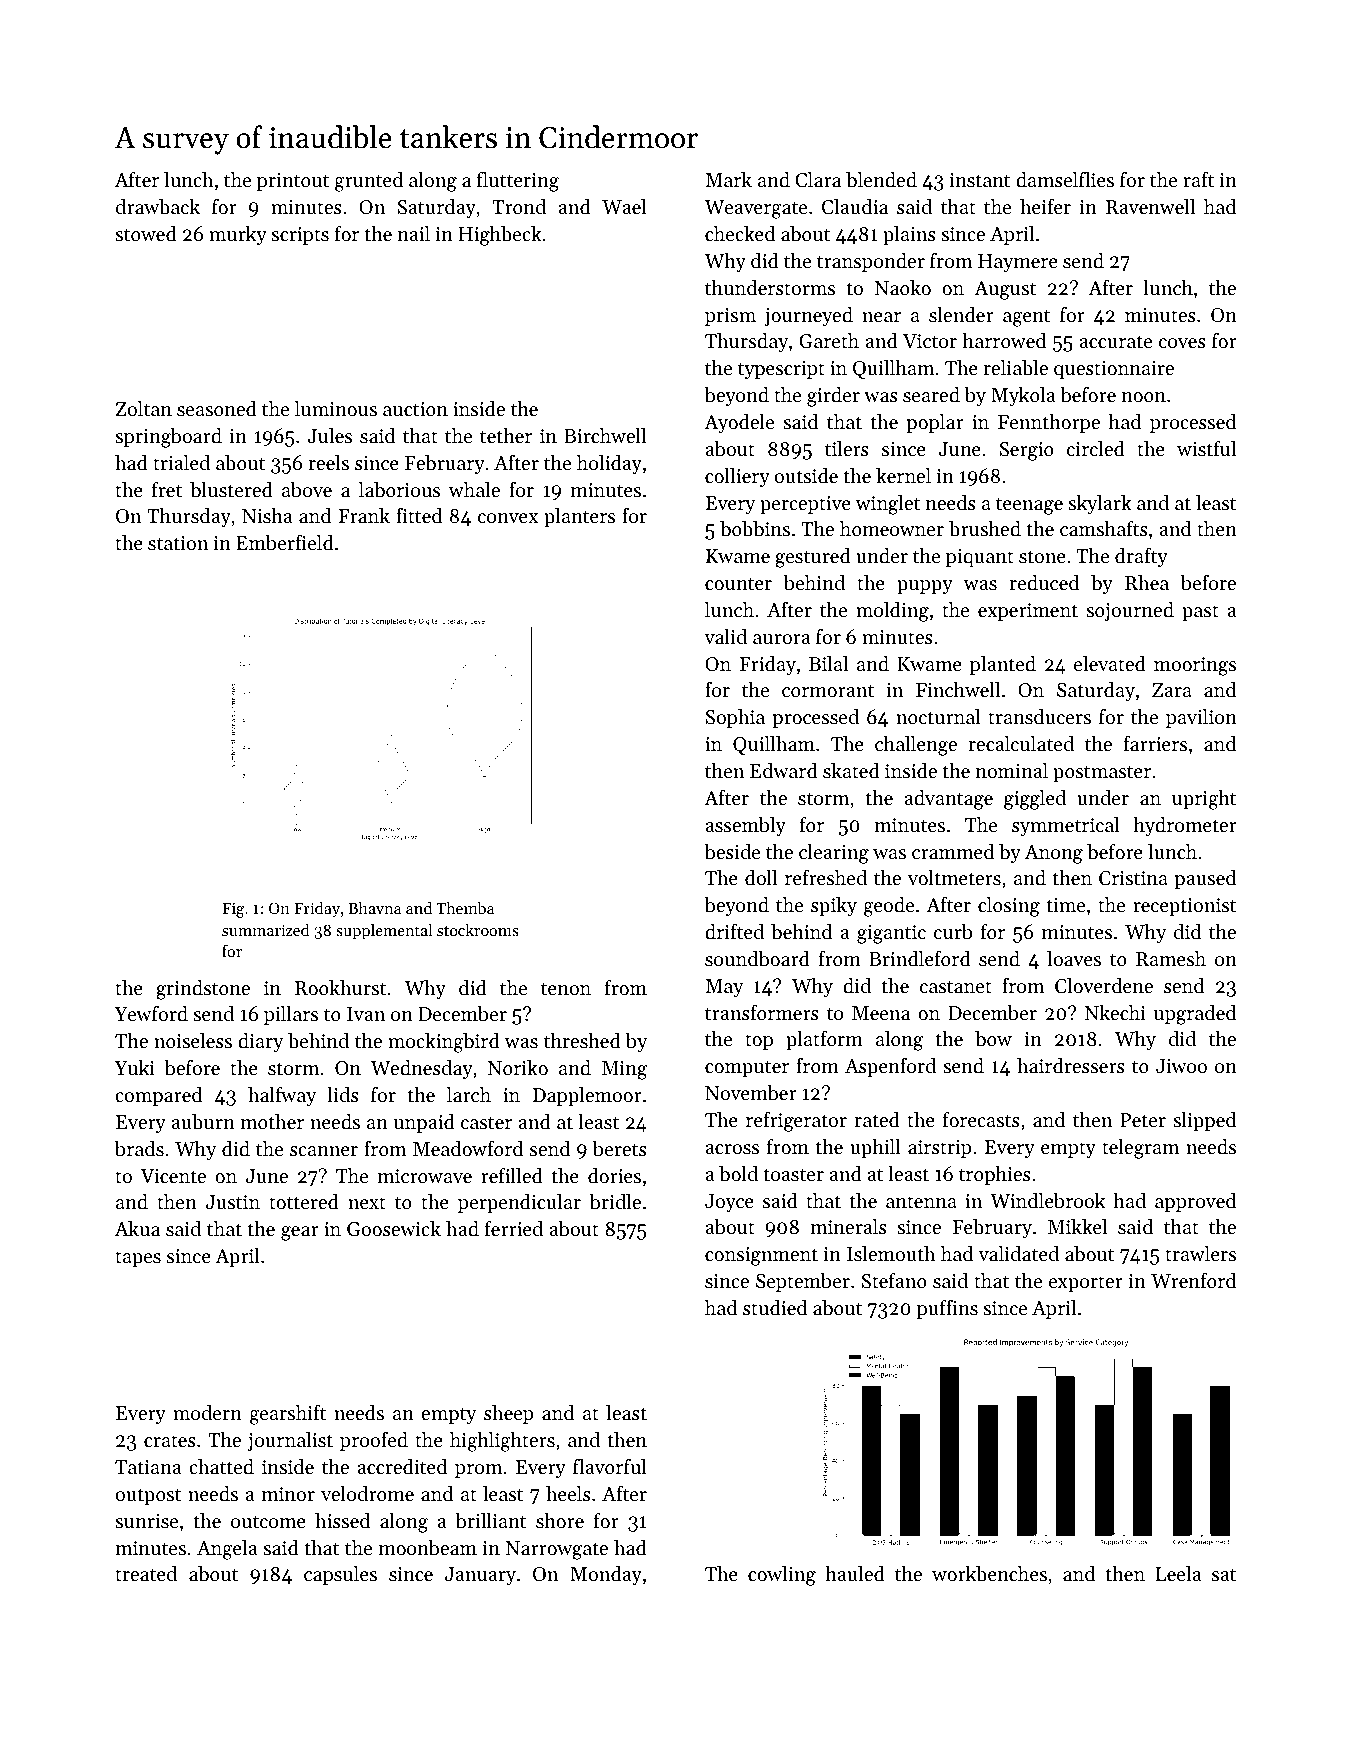 Image resolution: width=1352 pixels, height=1750 pixels. I want to click on chatted, so click(221, 1467).
